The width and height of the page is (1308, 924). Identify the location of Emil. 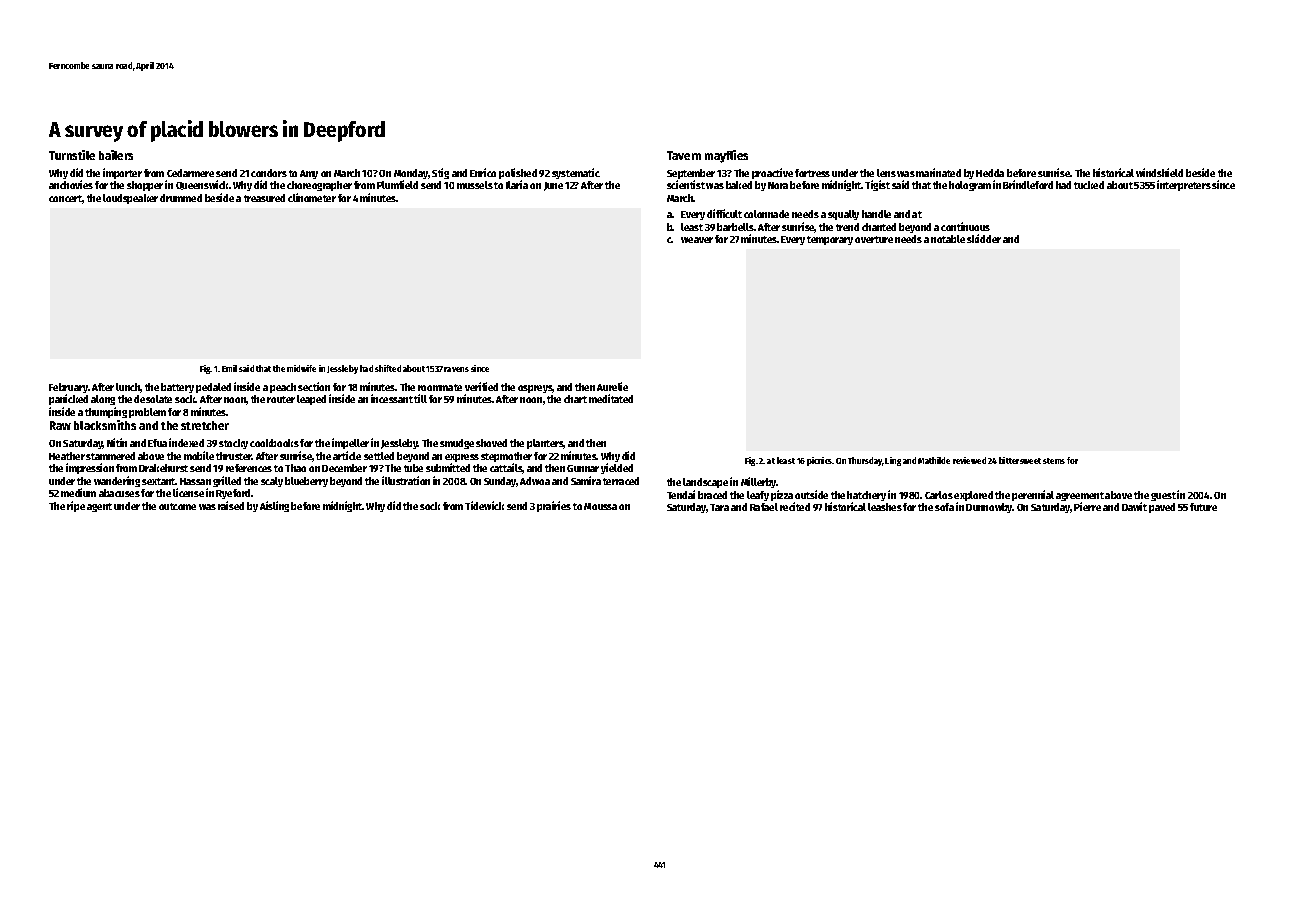
(229, 368).
